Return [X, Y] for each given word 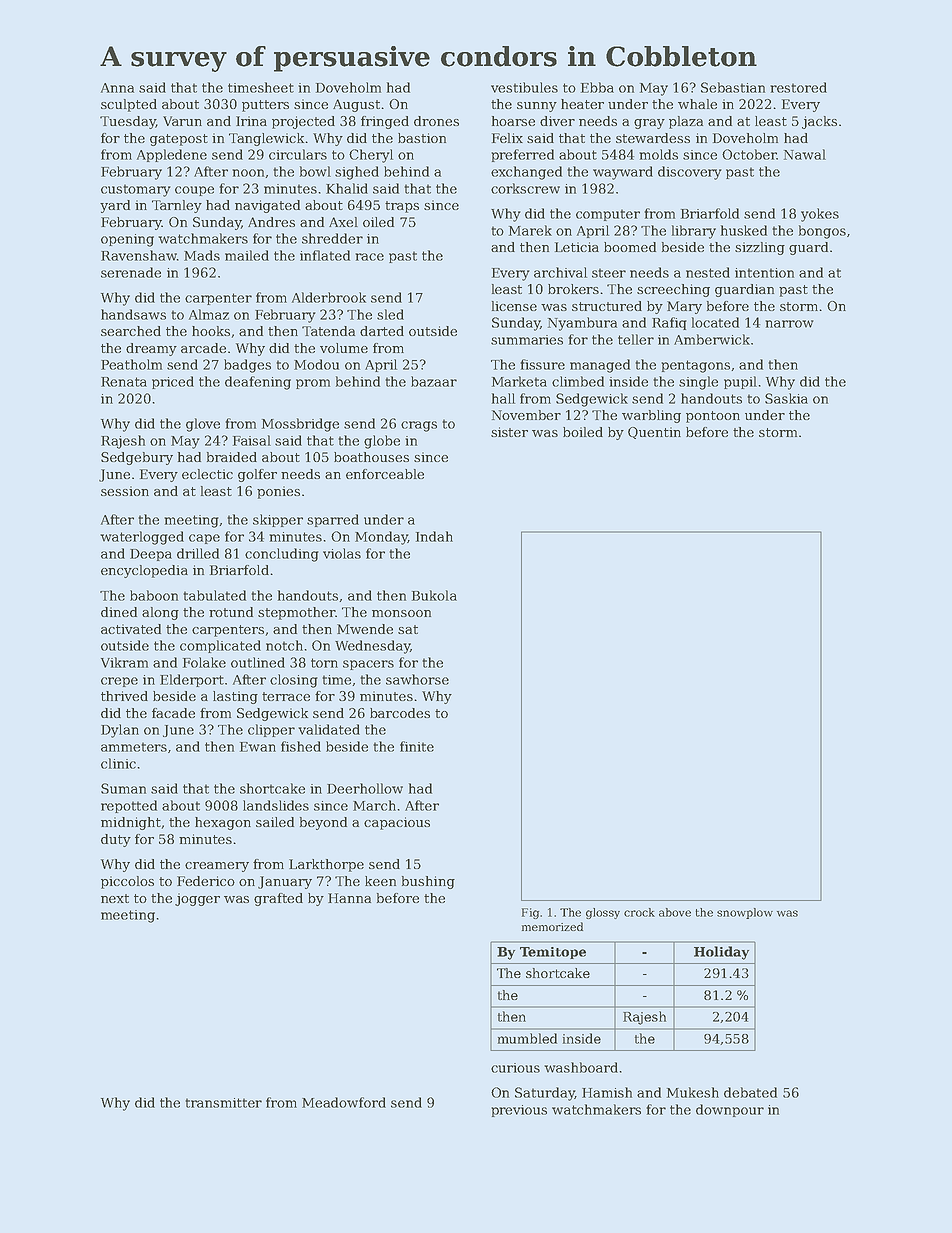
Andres [271, 222]
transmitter [223, 1103]
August [356, 105]
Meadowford [344, 1102]
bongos [822, 232]
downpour [730, 1110]
